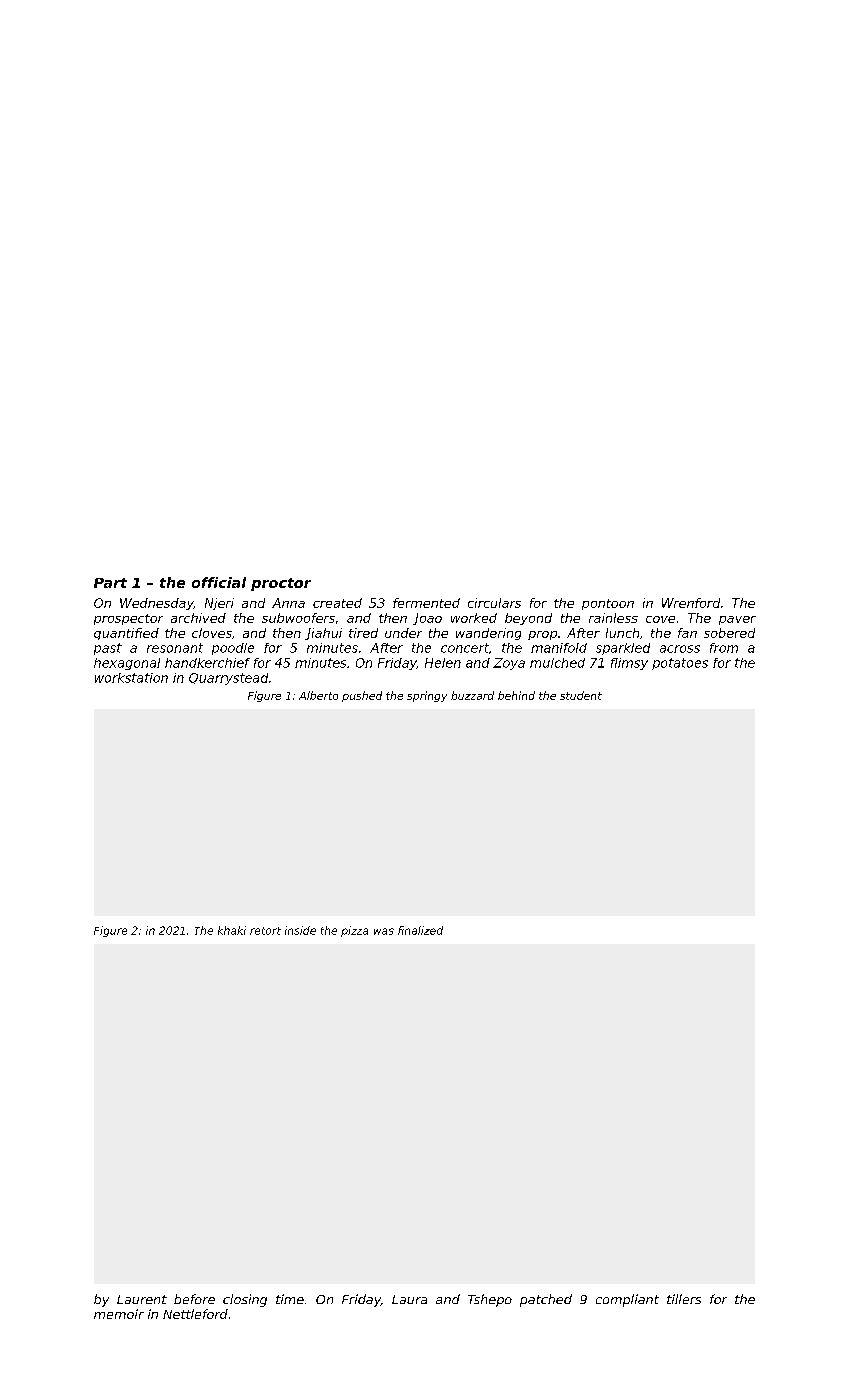  I want to click on was, so click(384, 931).
